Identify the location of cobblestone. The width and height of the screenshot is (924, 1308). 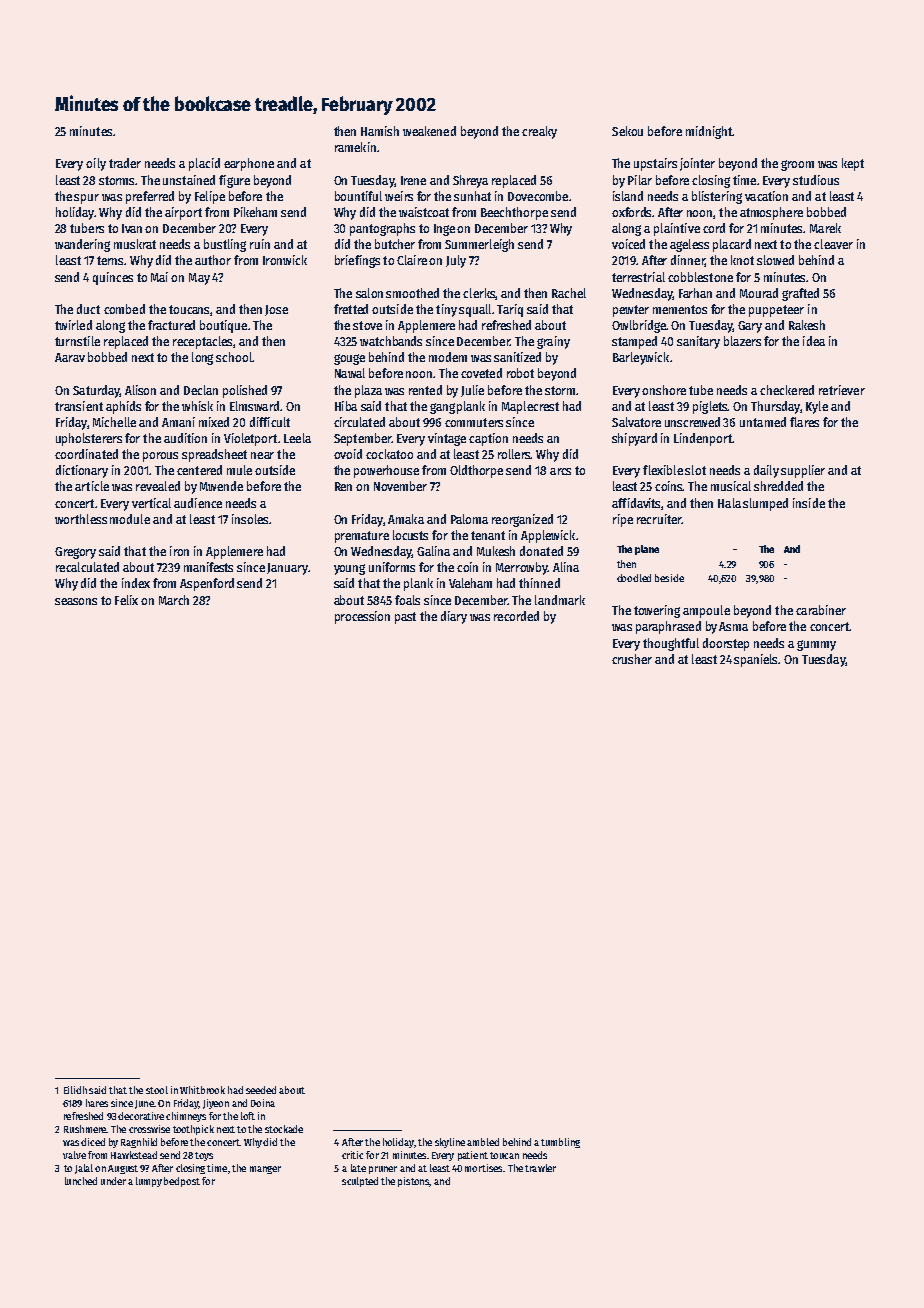
(700, 277).
